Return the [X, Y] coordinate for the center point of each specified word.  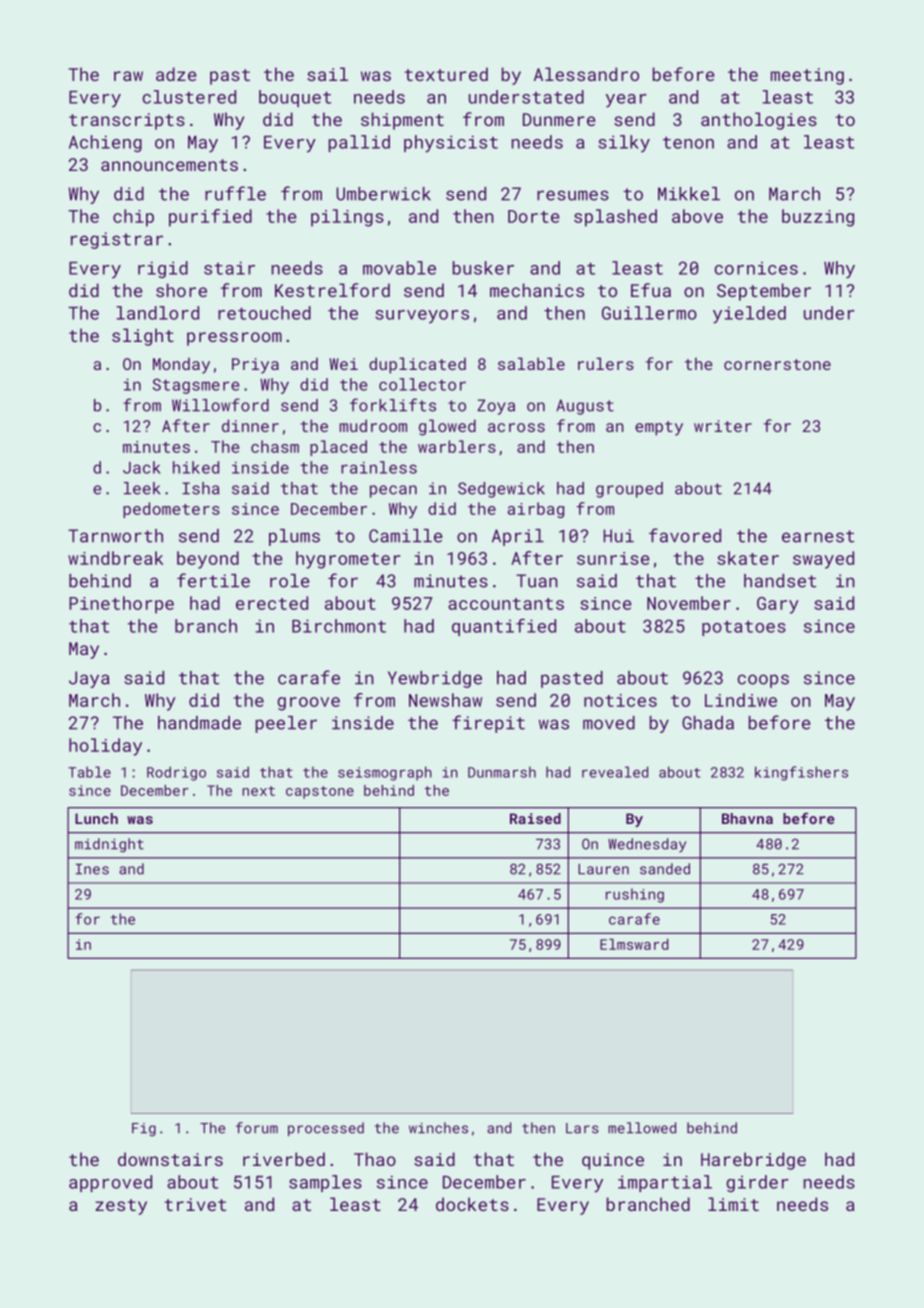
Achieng [105, 143]
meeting [807, 76]
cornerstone [777, 364]
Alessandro [586, 74]
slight [143, 337]
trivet [195, 1204]
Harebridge [753, 1161]
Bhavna [747, 818]
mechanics [537, 290]
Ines [92, 869]
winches [438, 1128]
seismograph [385, 773]
